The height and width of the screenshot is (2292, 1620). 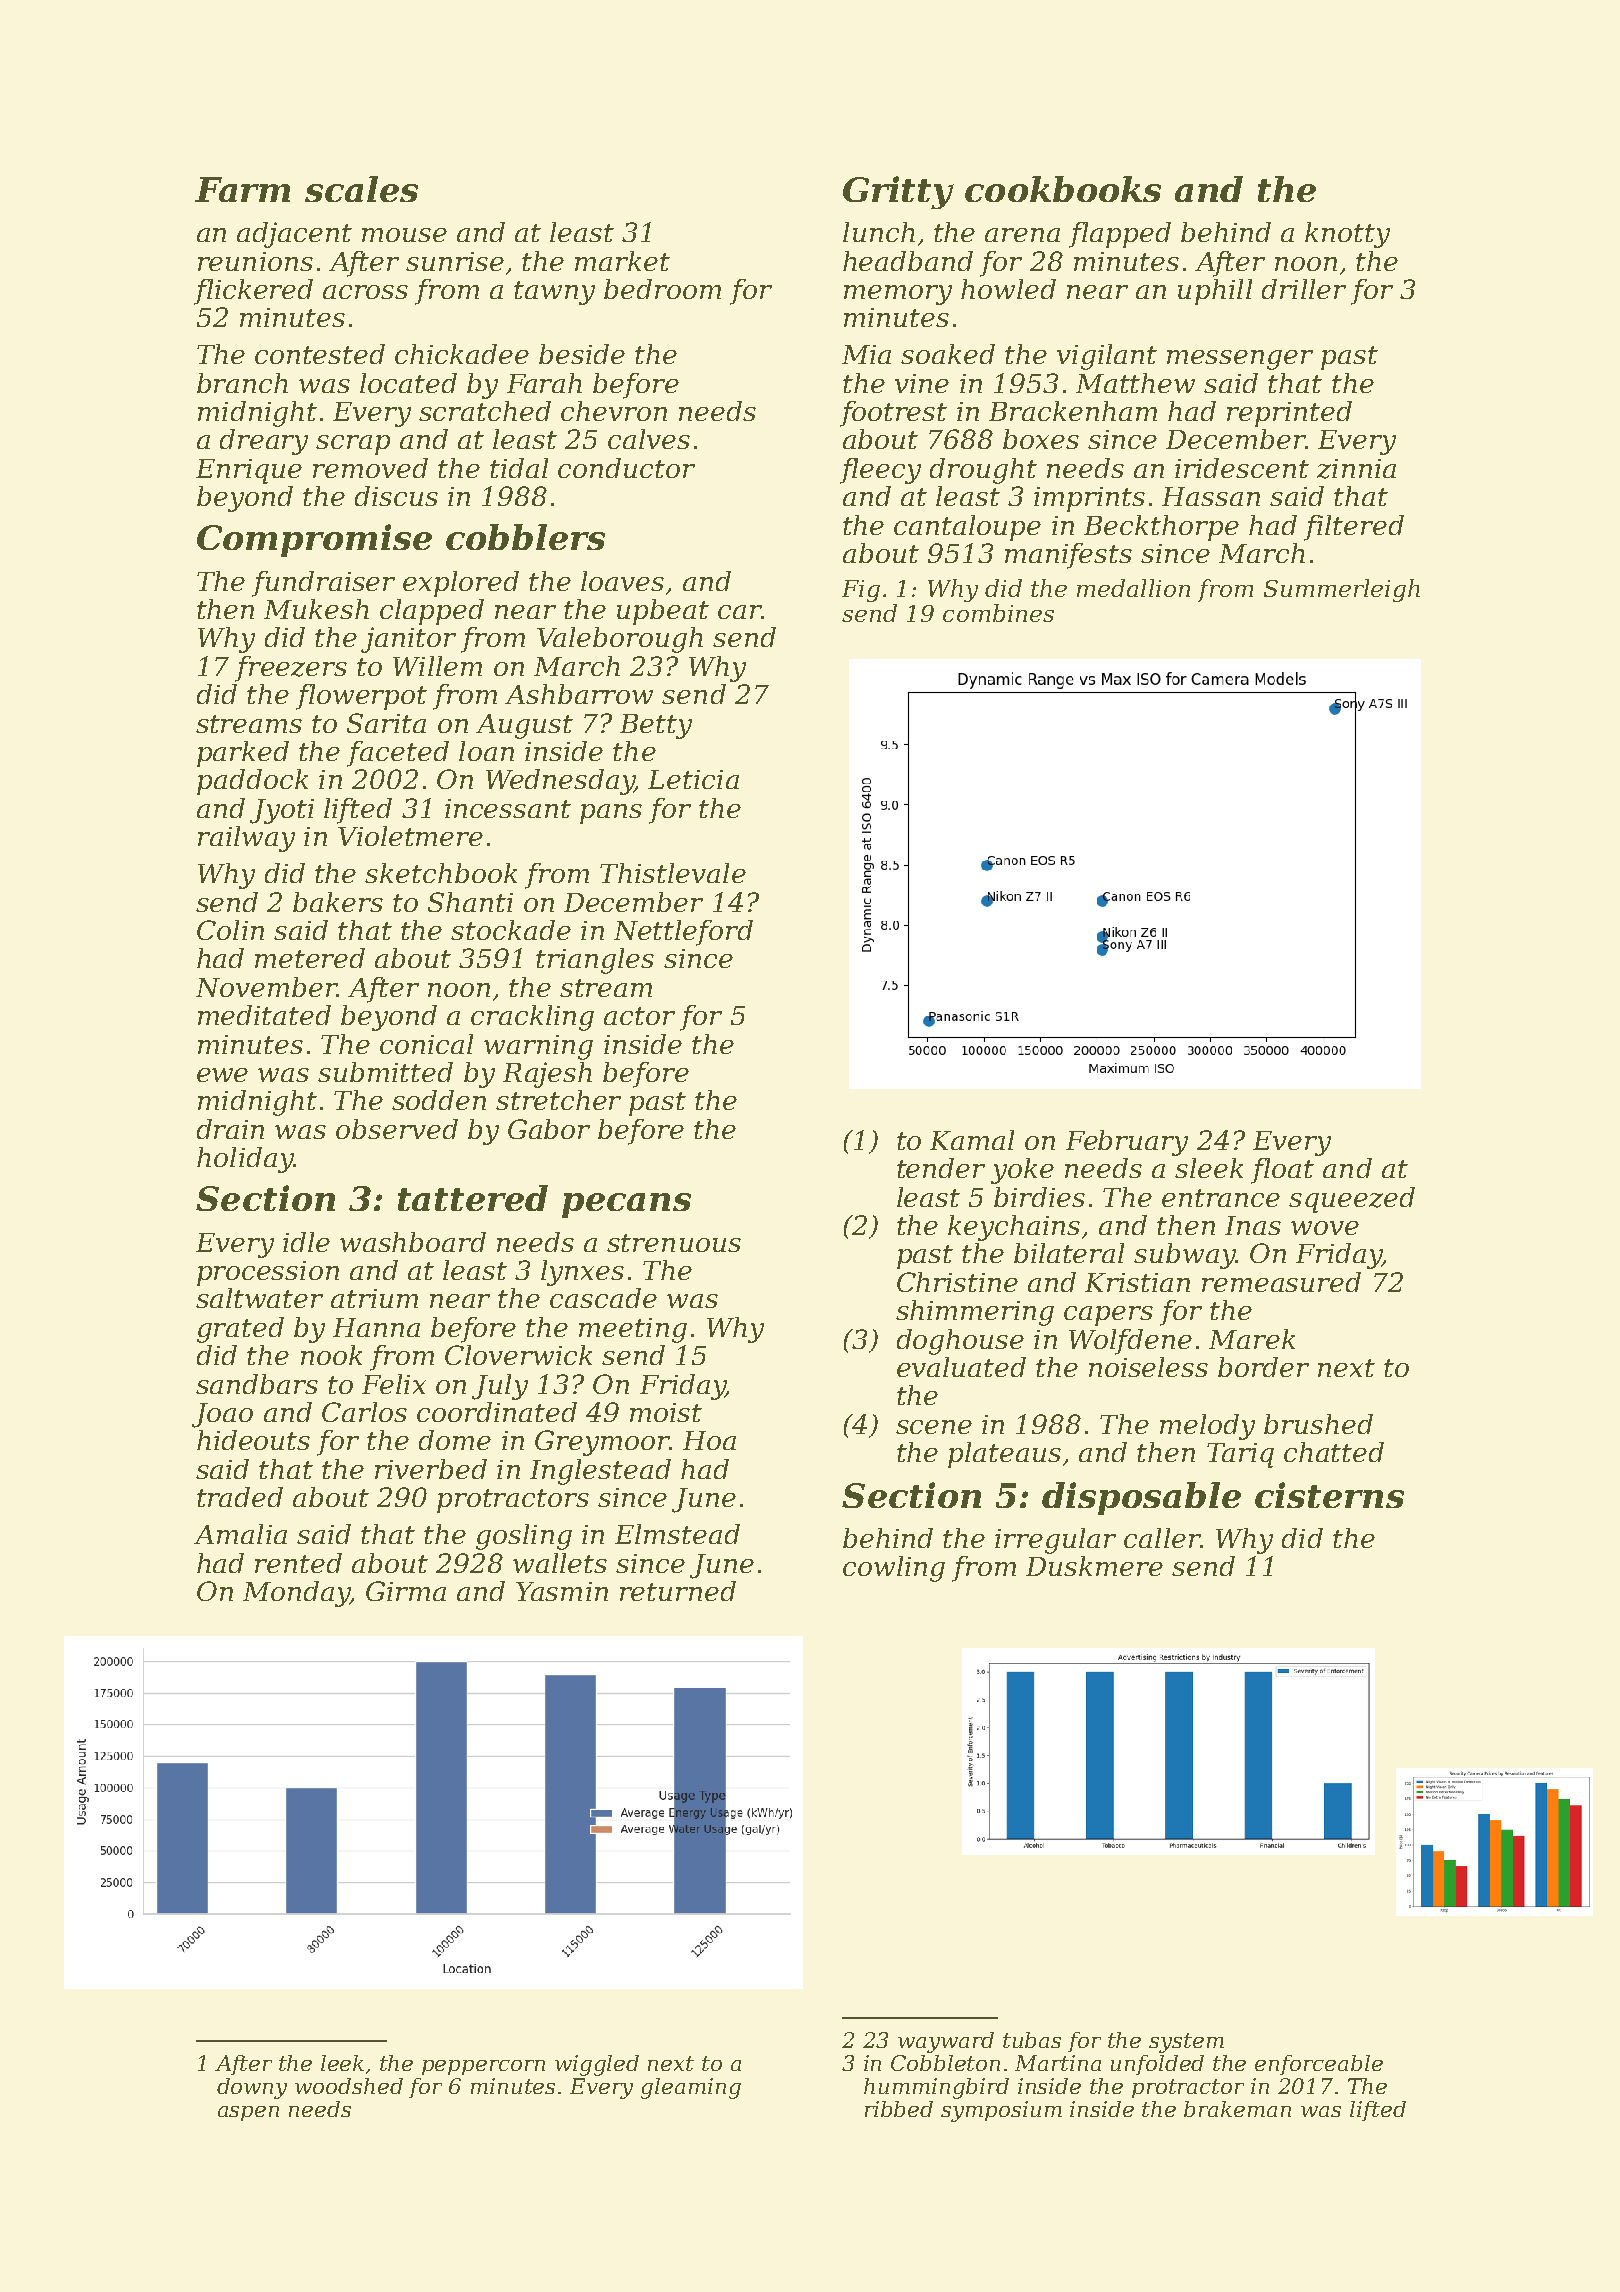 I want to click on Farm, so click(x=242, y=189).
